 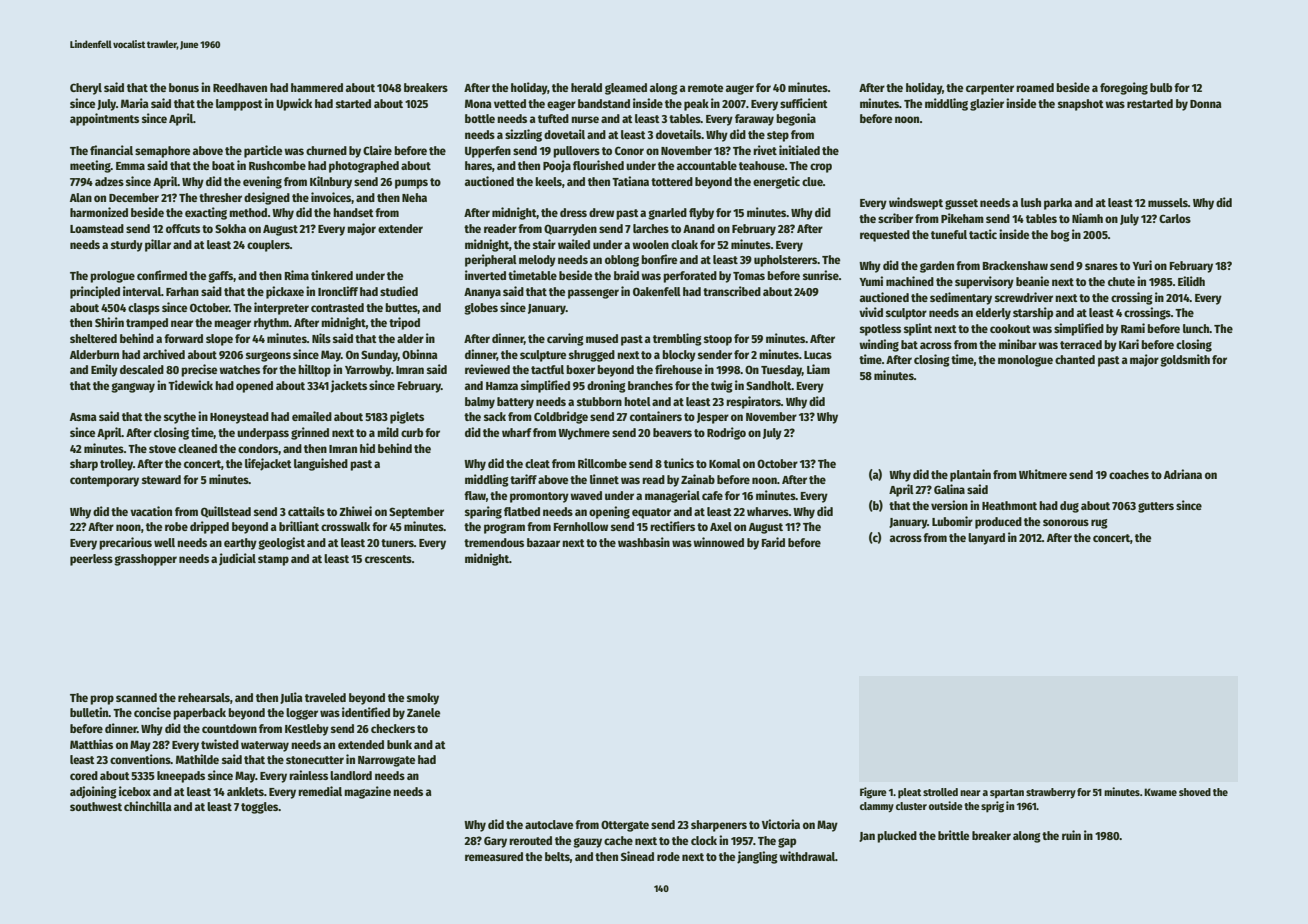 What do you see at coordinates (152, 712) in the document?
I see `concise` at bounding box center [152, 712].
